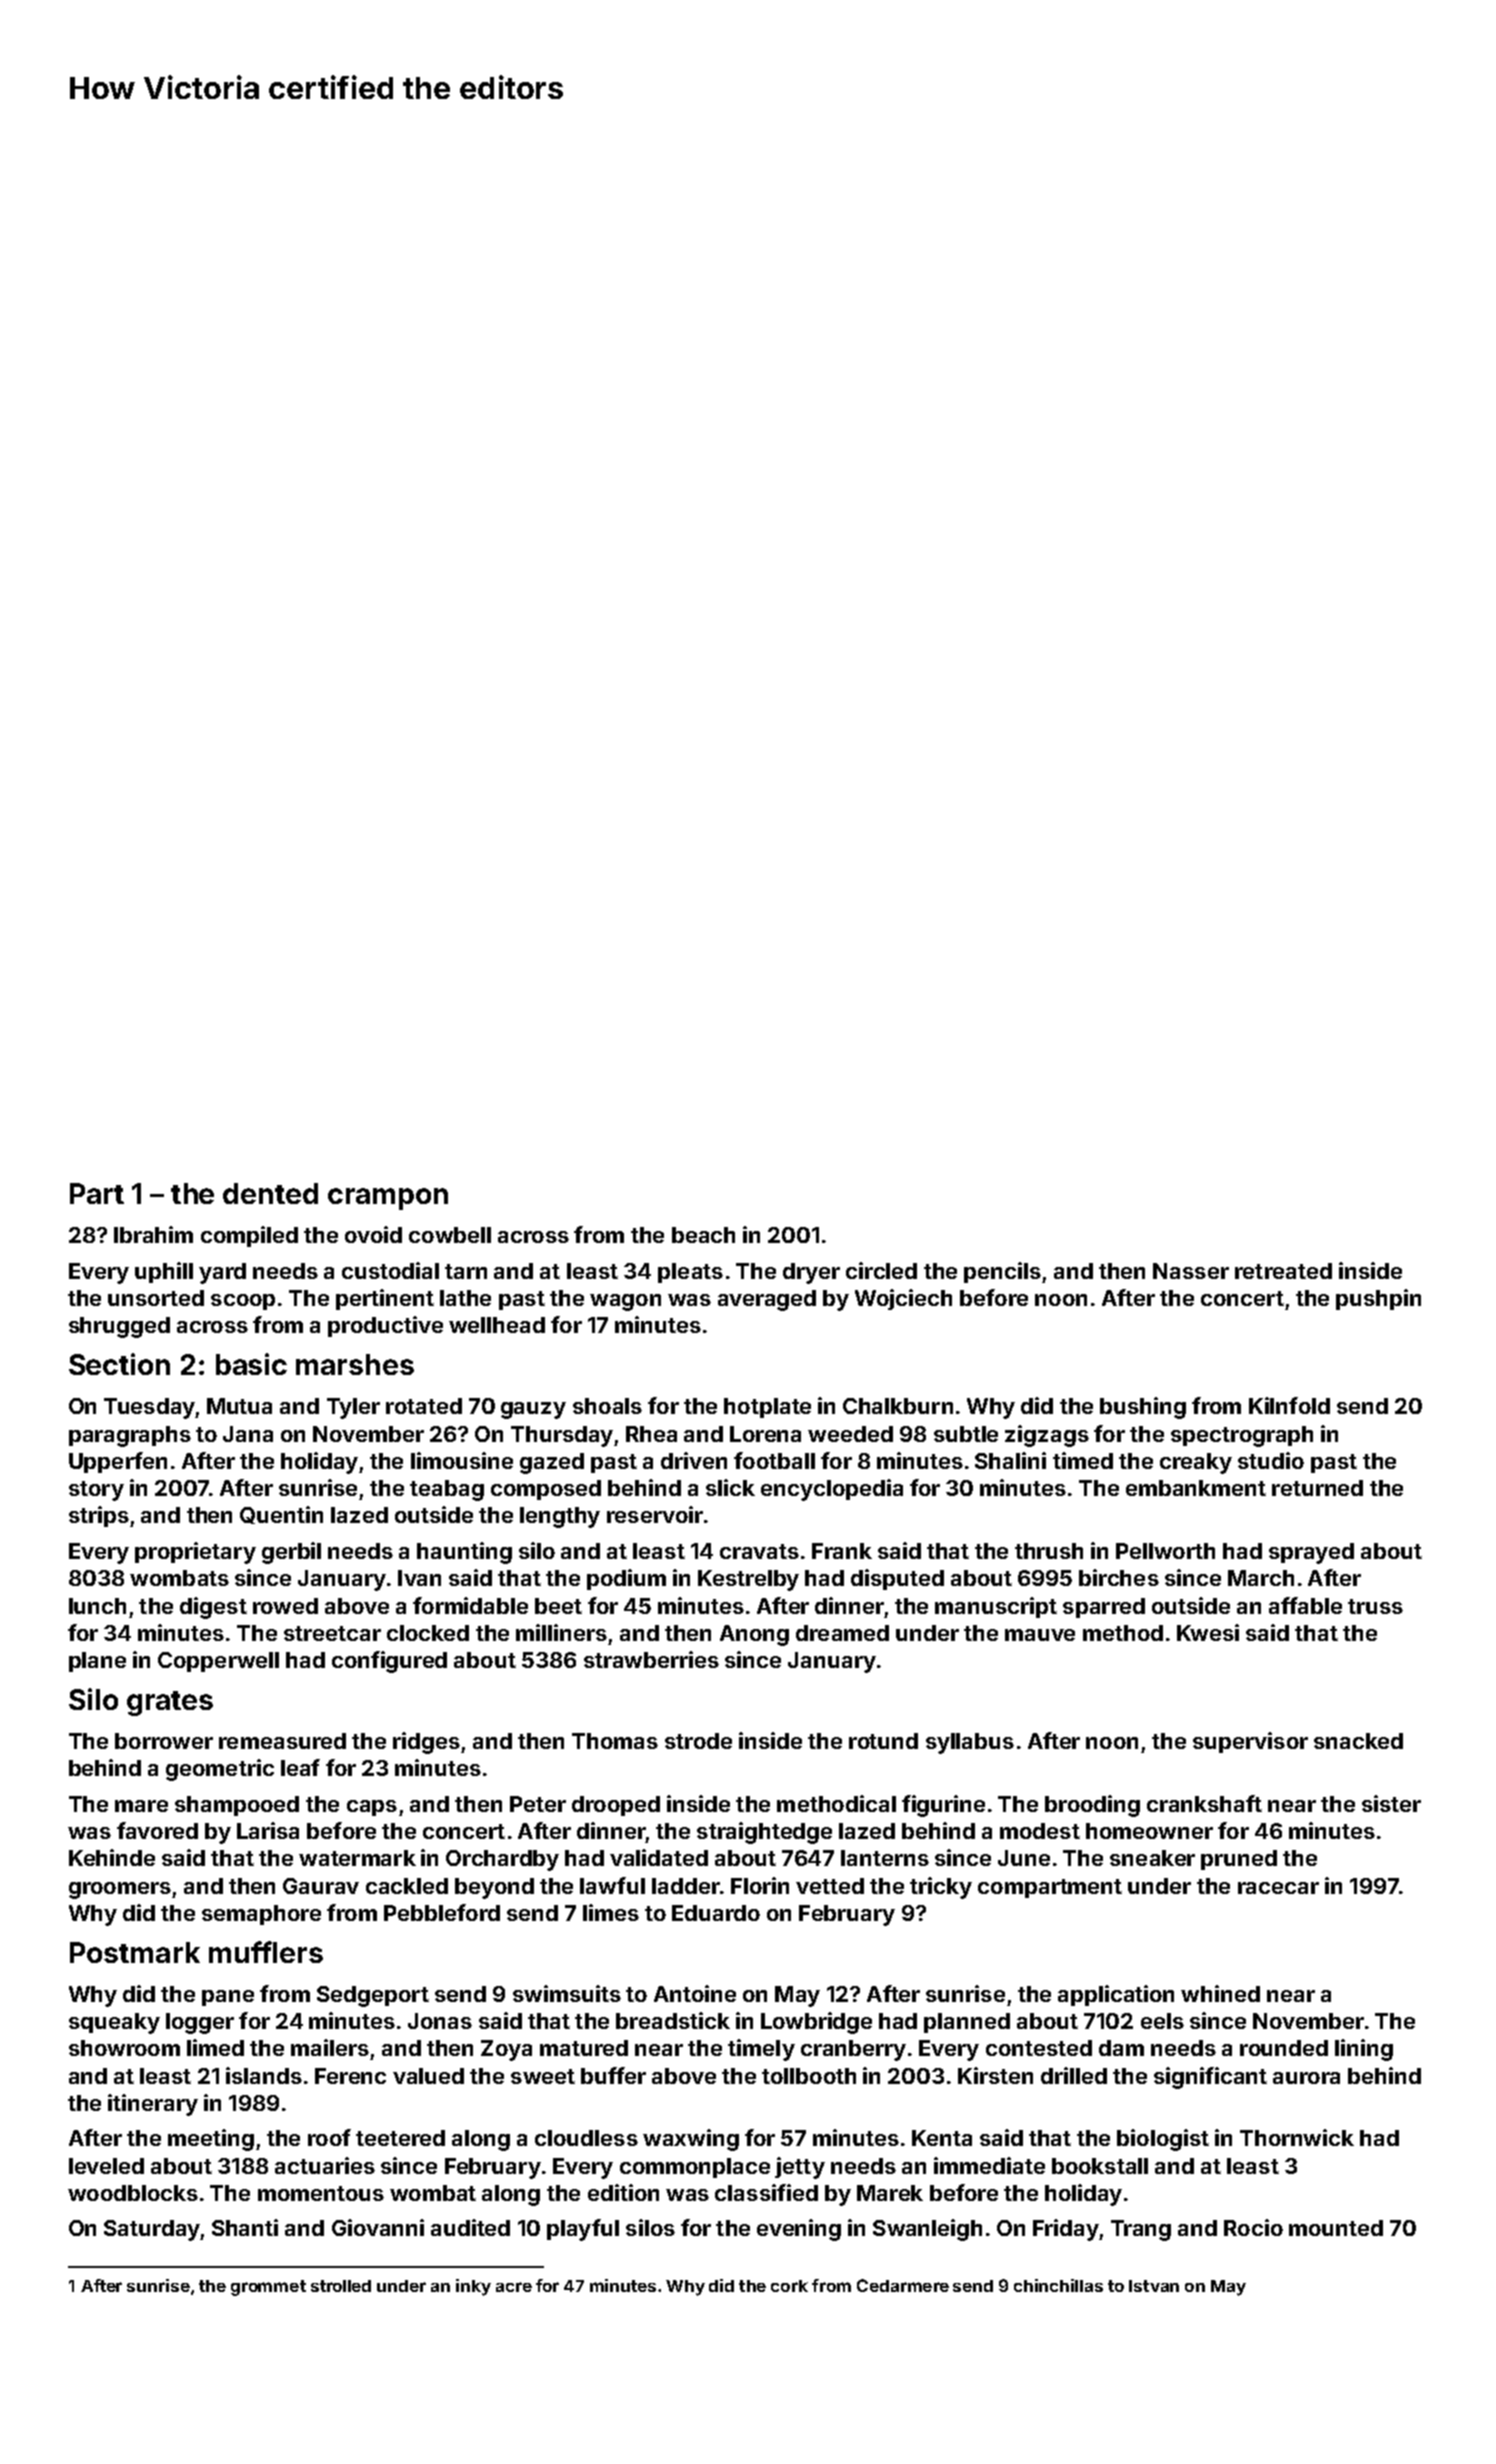  What do you see at coordinates (623, 2192) in the image?
I see `edition` at bounding box center [623, 2192].
